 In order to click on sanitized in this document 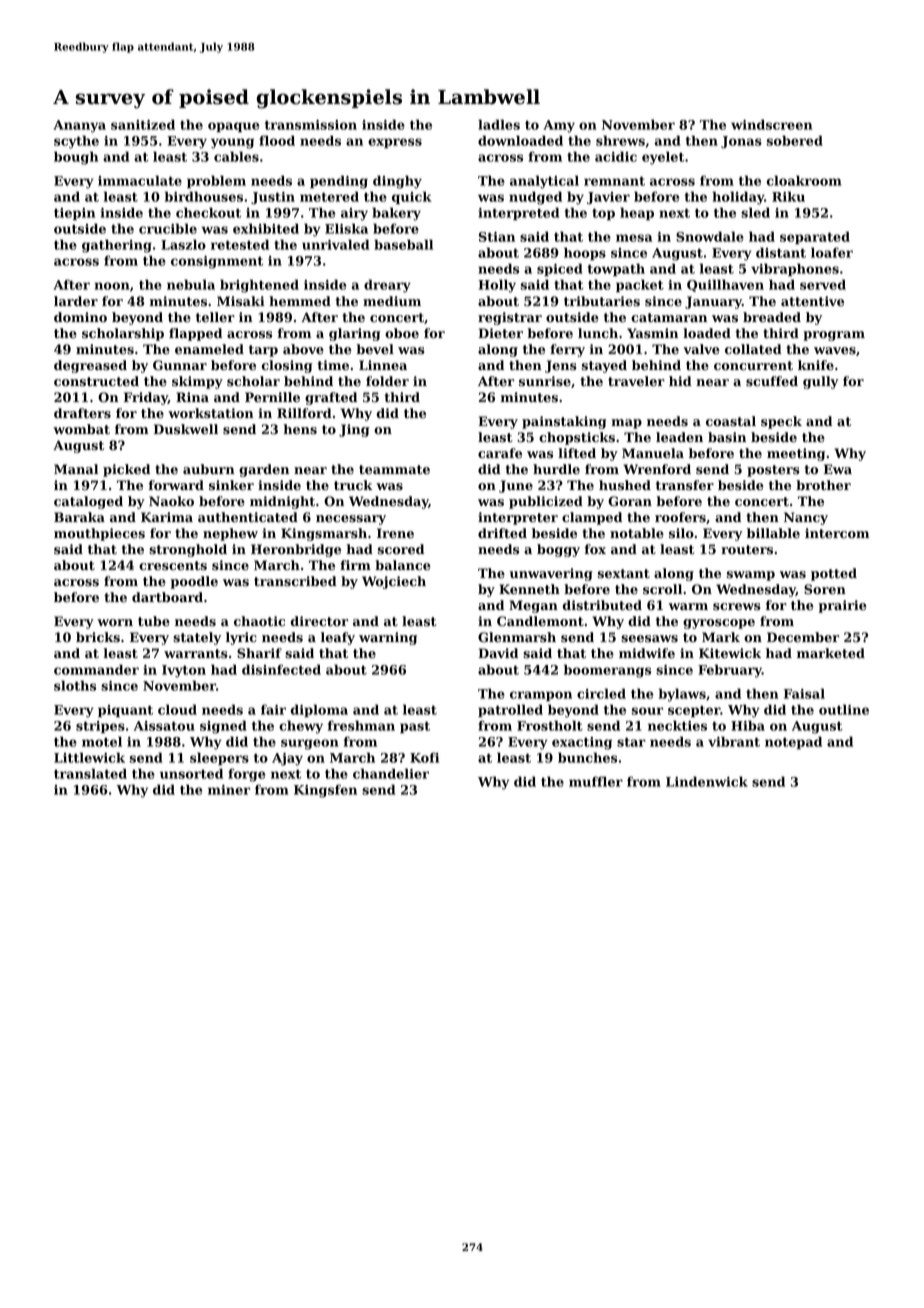, I will do `click(143, 124)`.
